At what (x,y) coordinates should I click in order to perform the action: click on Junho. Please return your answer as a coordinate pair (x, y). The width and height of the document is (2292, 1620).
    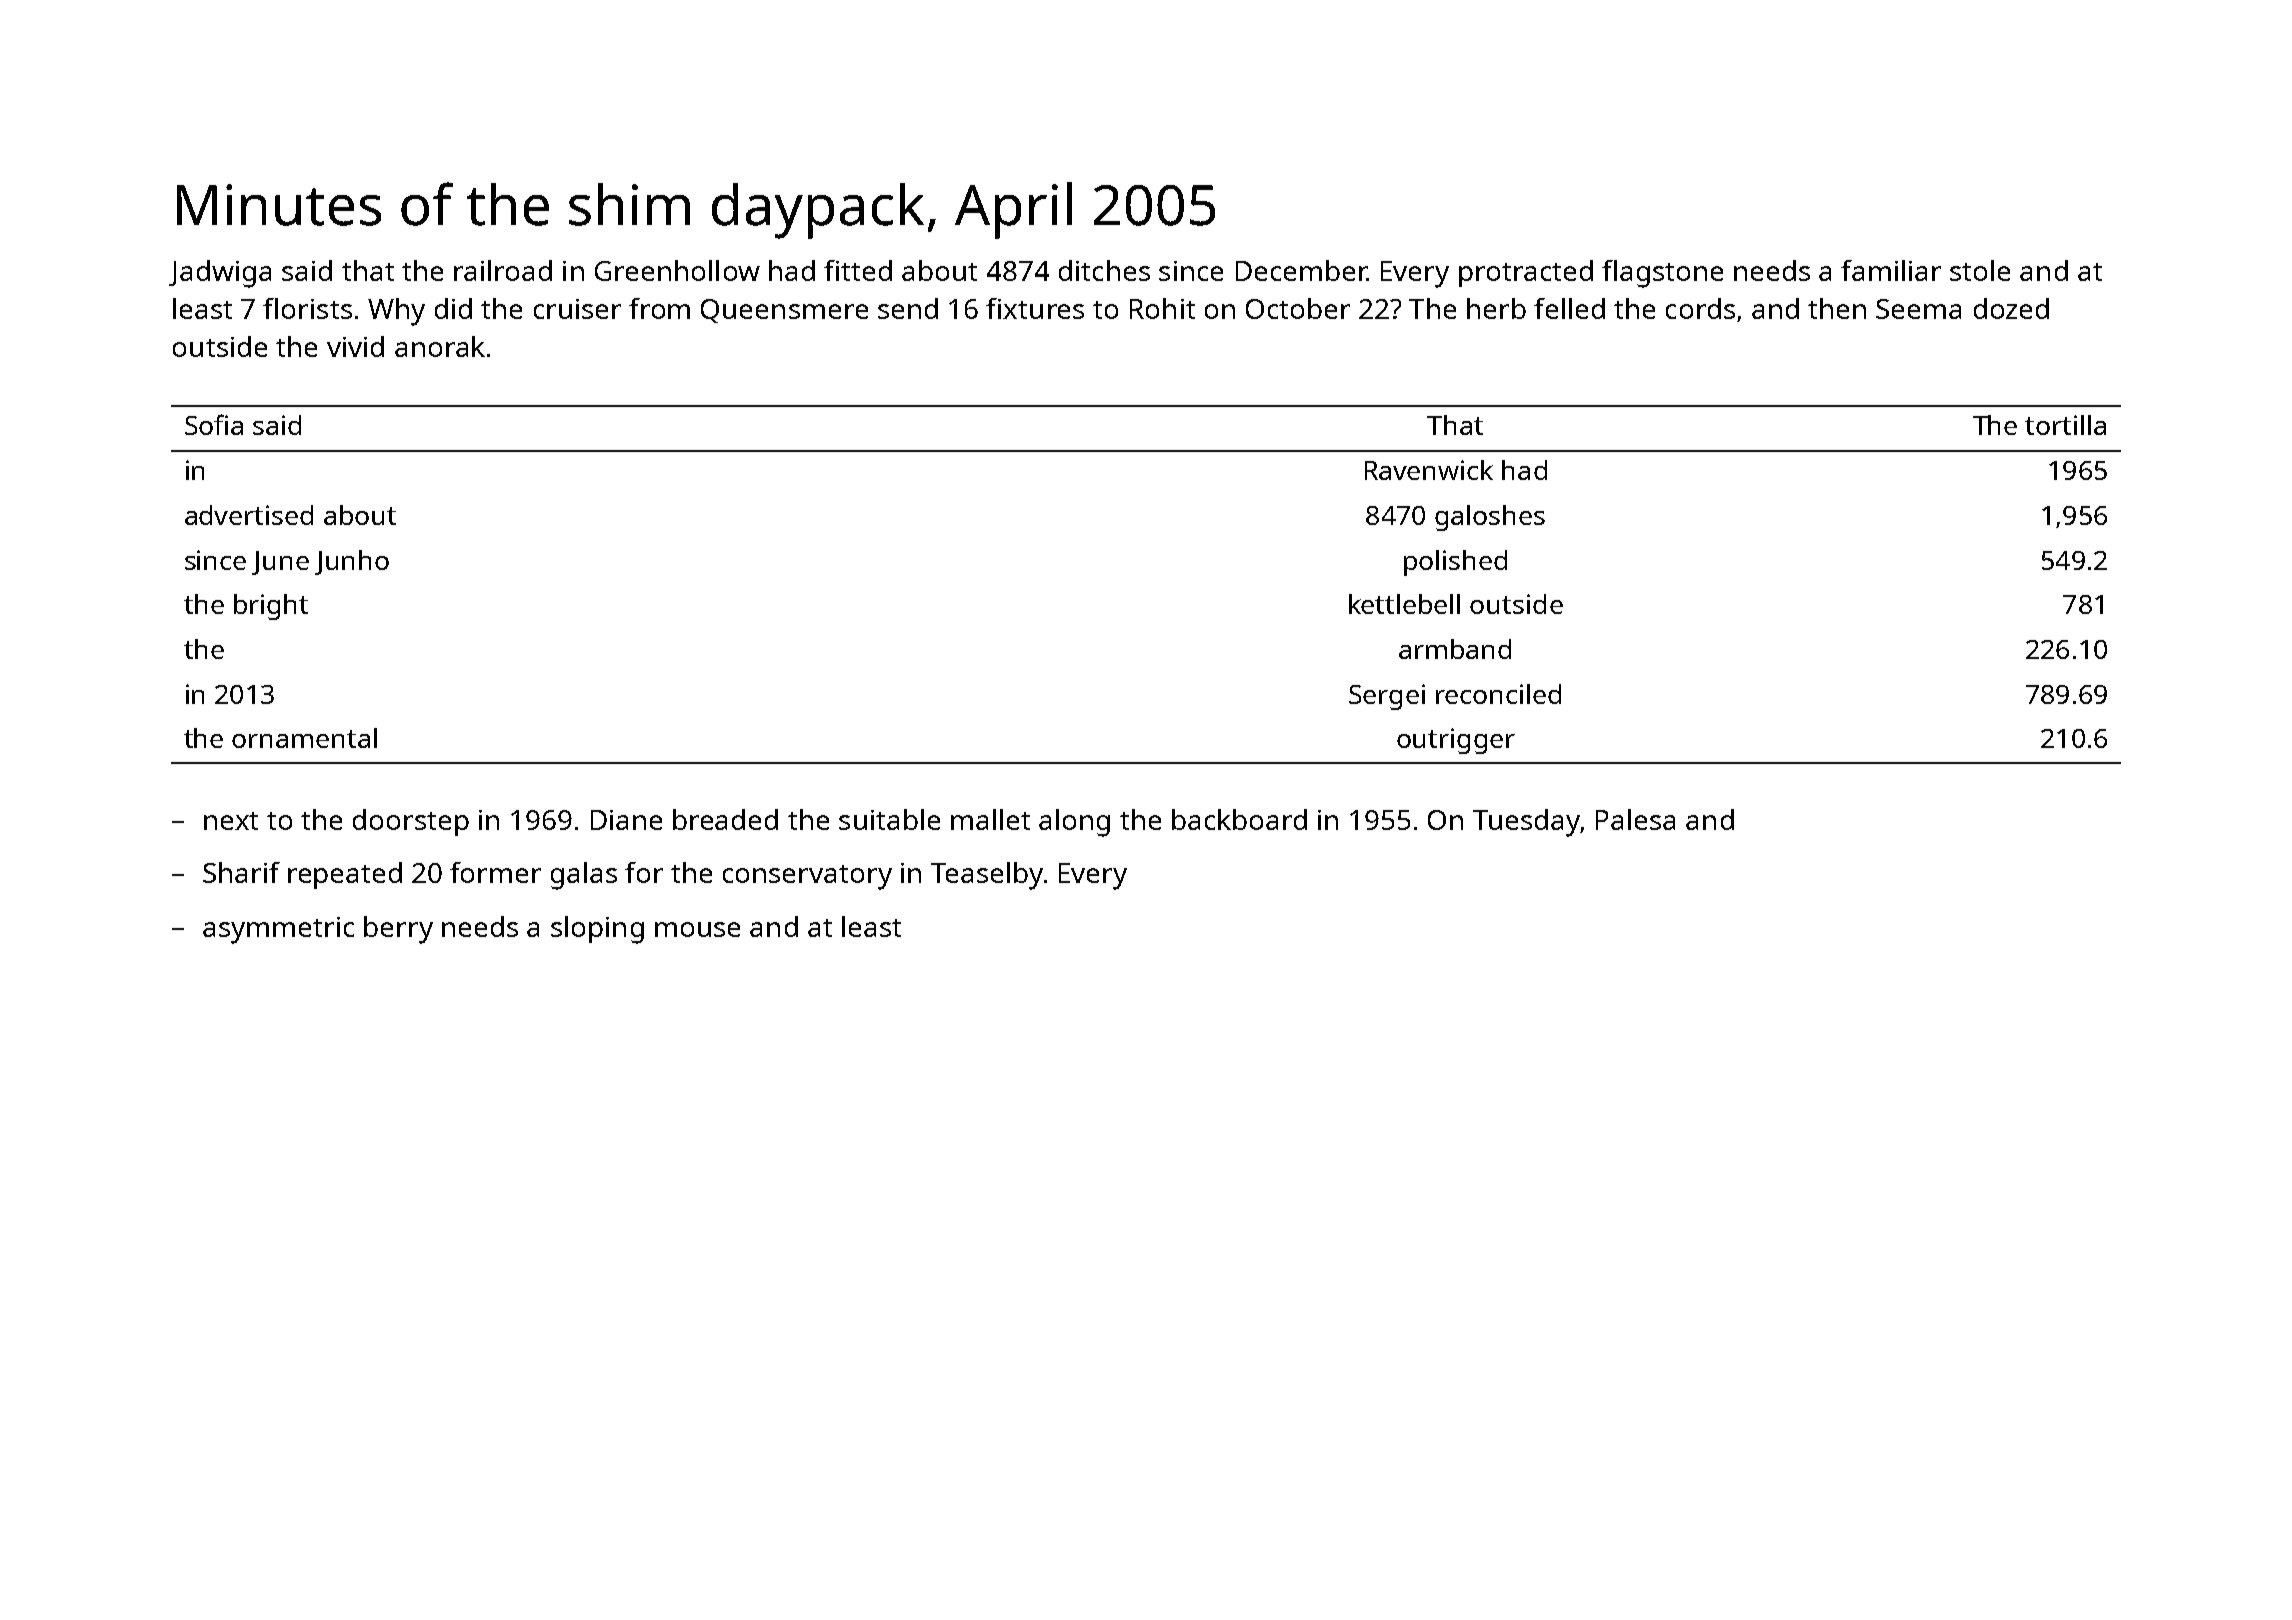
    Looking at the image, I should click on (352, 562).
